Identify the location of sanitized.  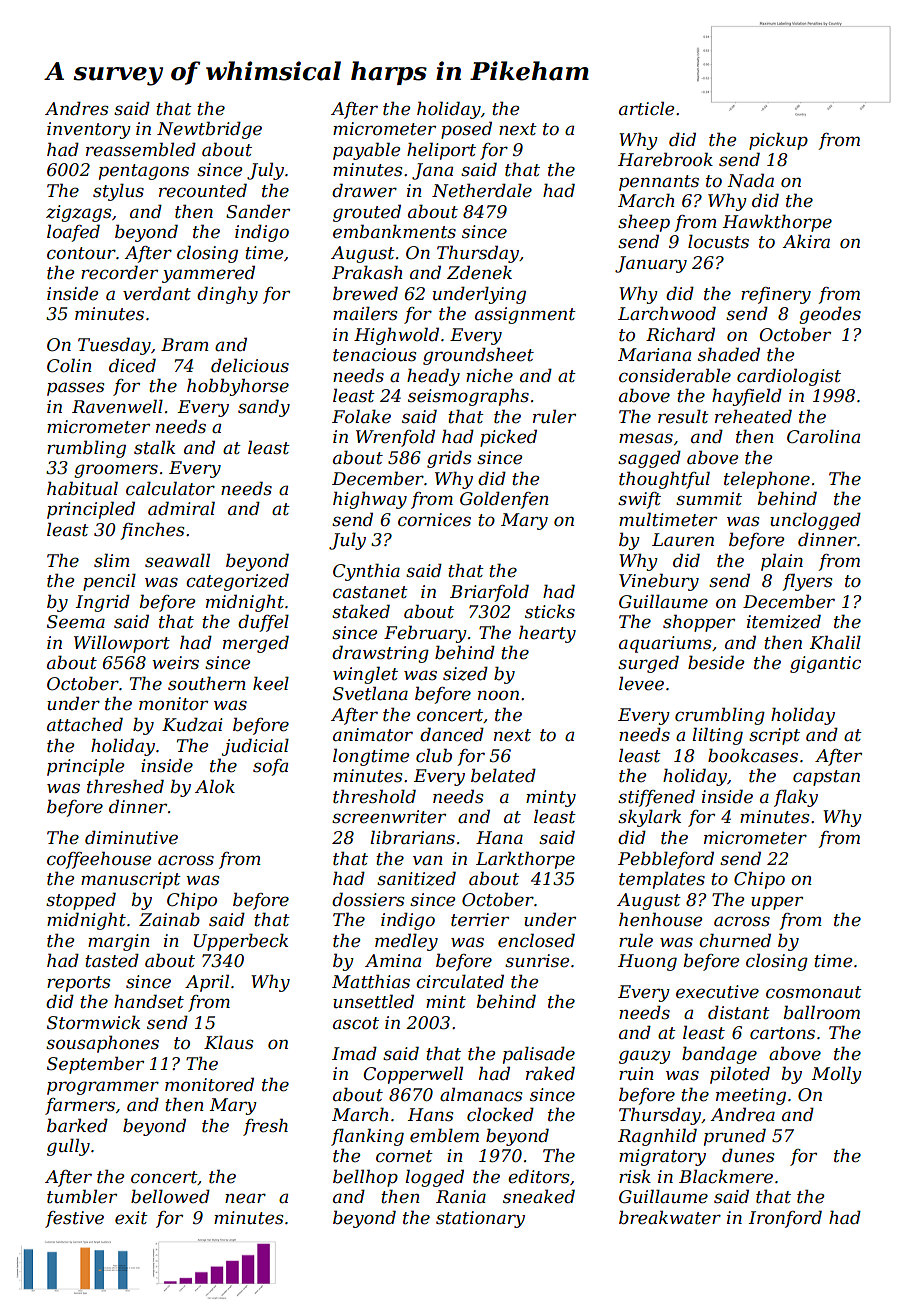
(416, 878).
